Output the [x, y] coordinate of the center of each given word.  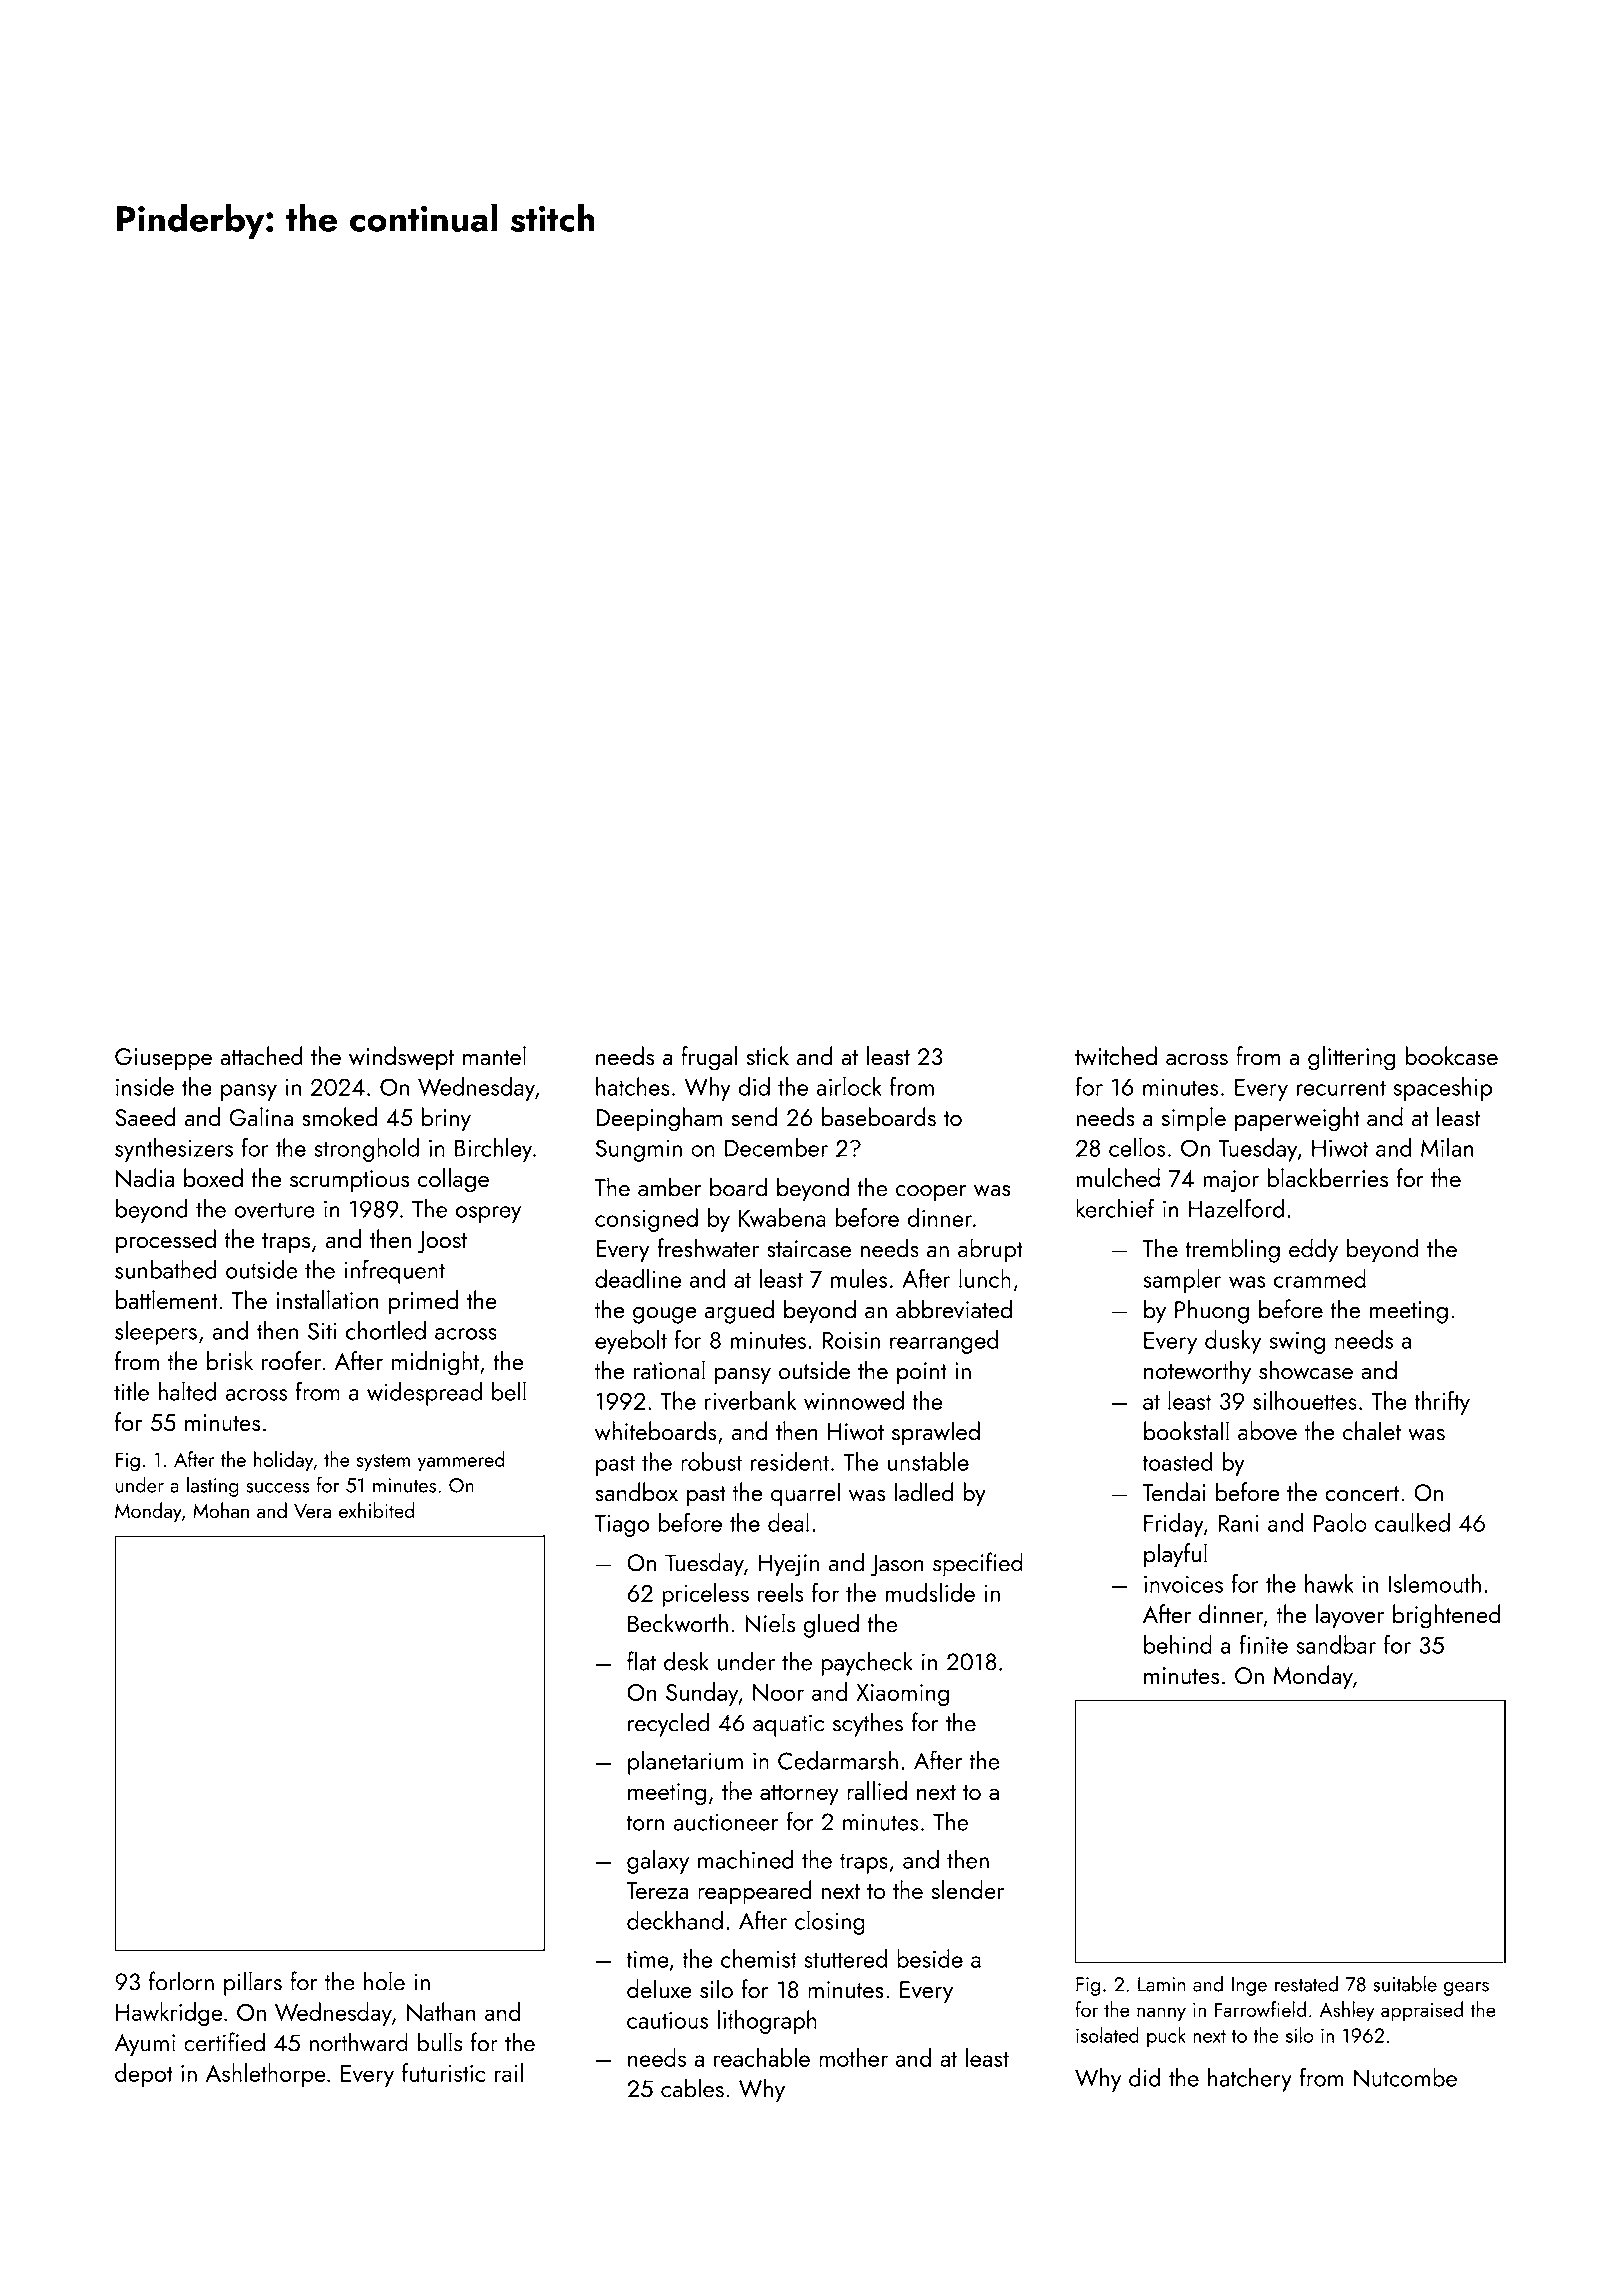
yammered [461, 1461]
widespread [424, 1394]
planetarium [685, 1762]
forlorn [181, 1981]
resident [790, 1461]
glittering [1351, 1058]
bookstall [1186, 1431]
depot [144, 2075]
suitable [1405, 1983]
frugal [709, 1058]
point [922, 1373]
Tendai [1174, 1492]
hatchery [1250, 2080]
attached [261, 1056]
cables [692, 2088]
